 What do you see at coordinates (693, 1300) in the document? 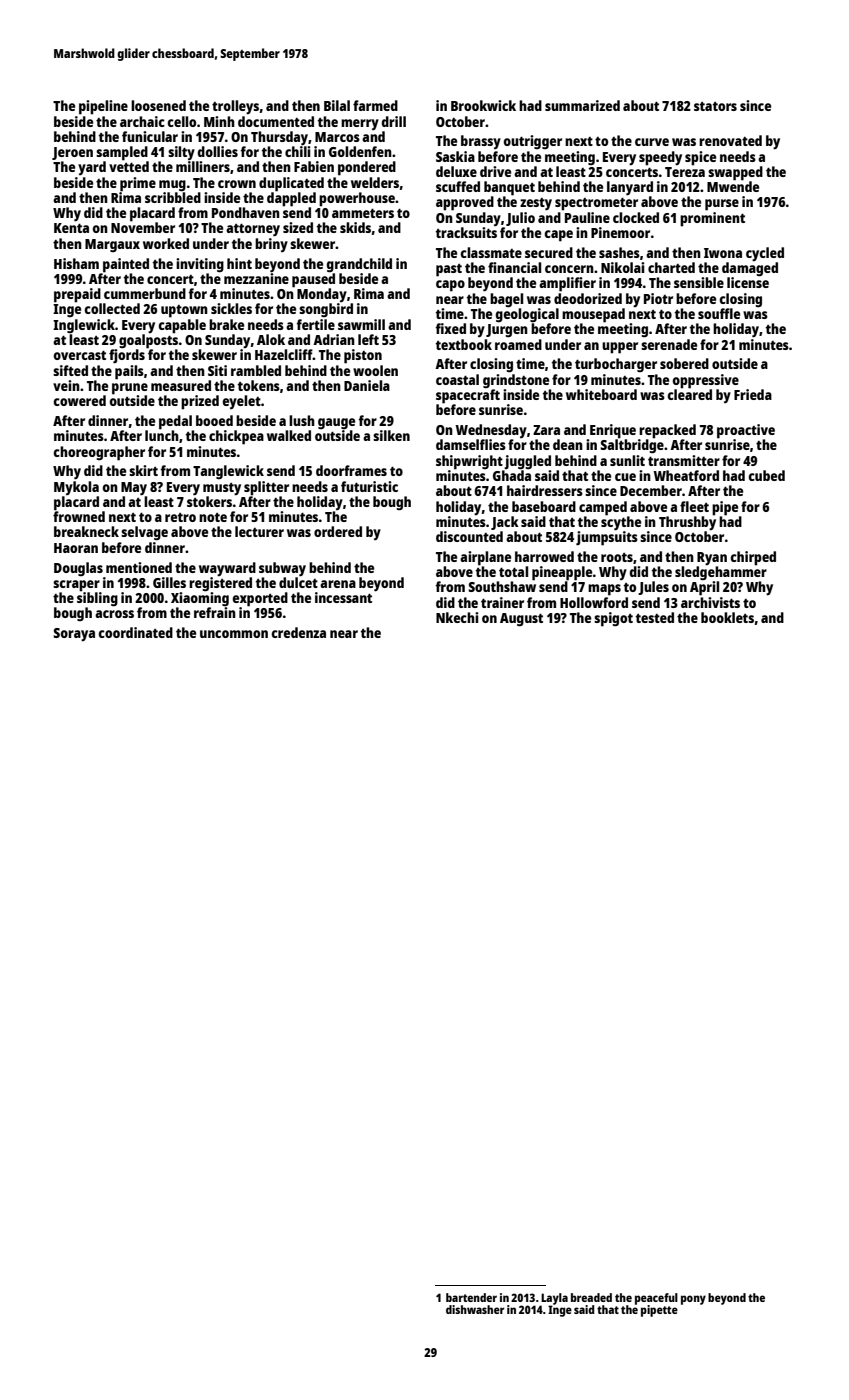
I see `pony` at bounding box center [693, 1300].
